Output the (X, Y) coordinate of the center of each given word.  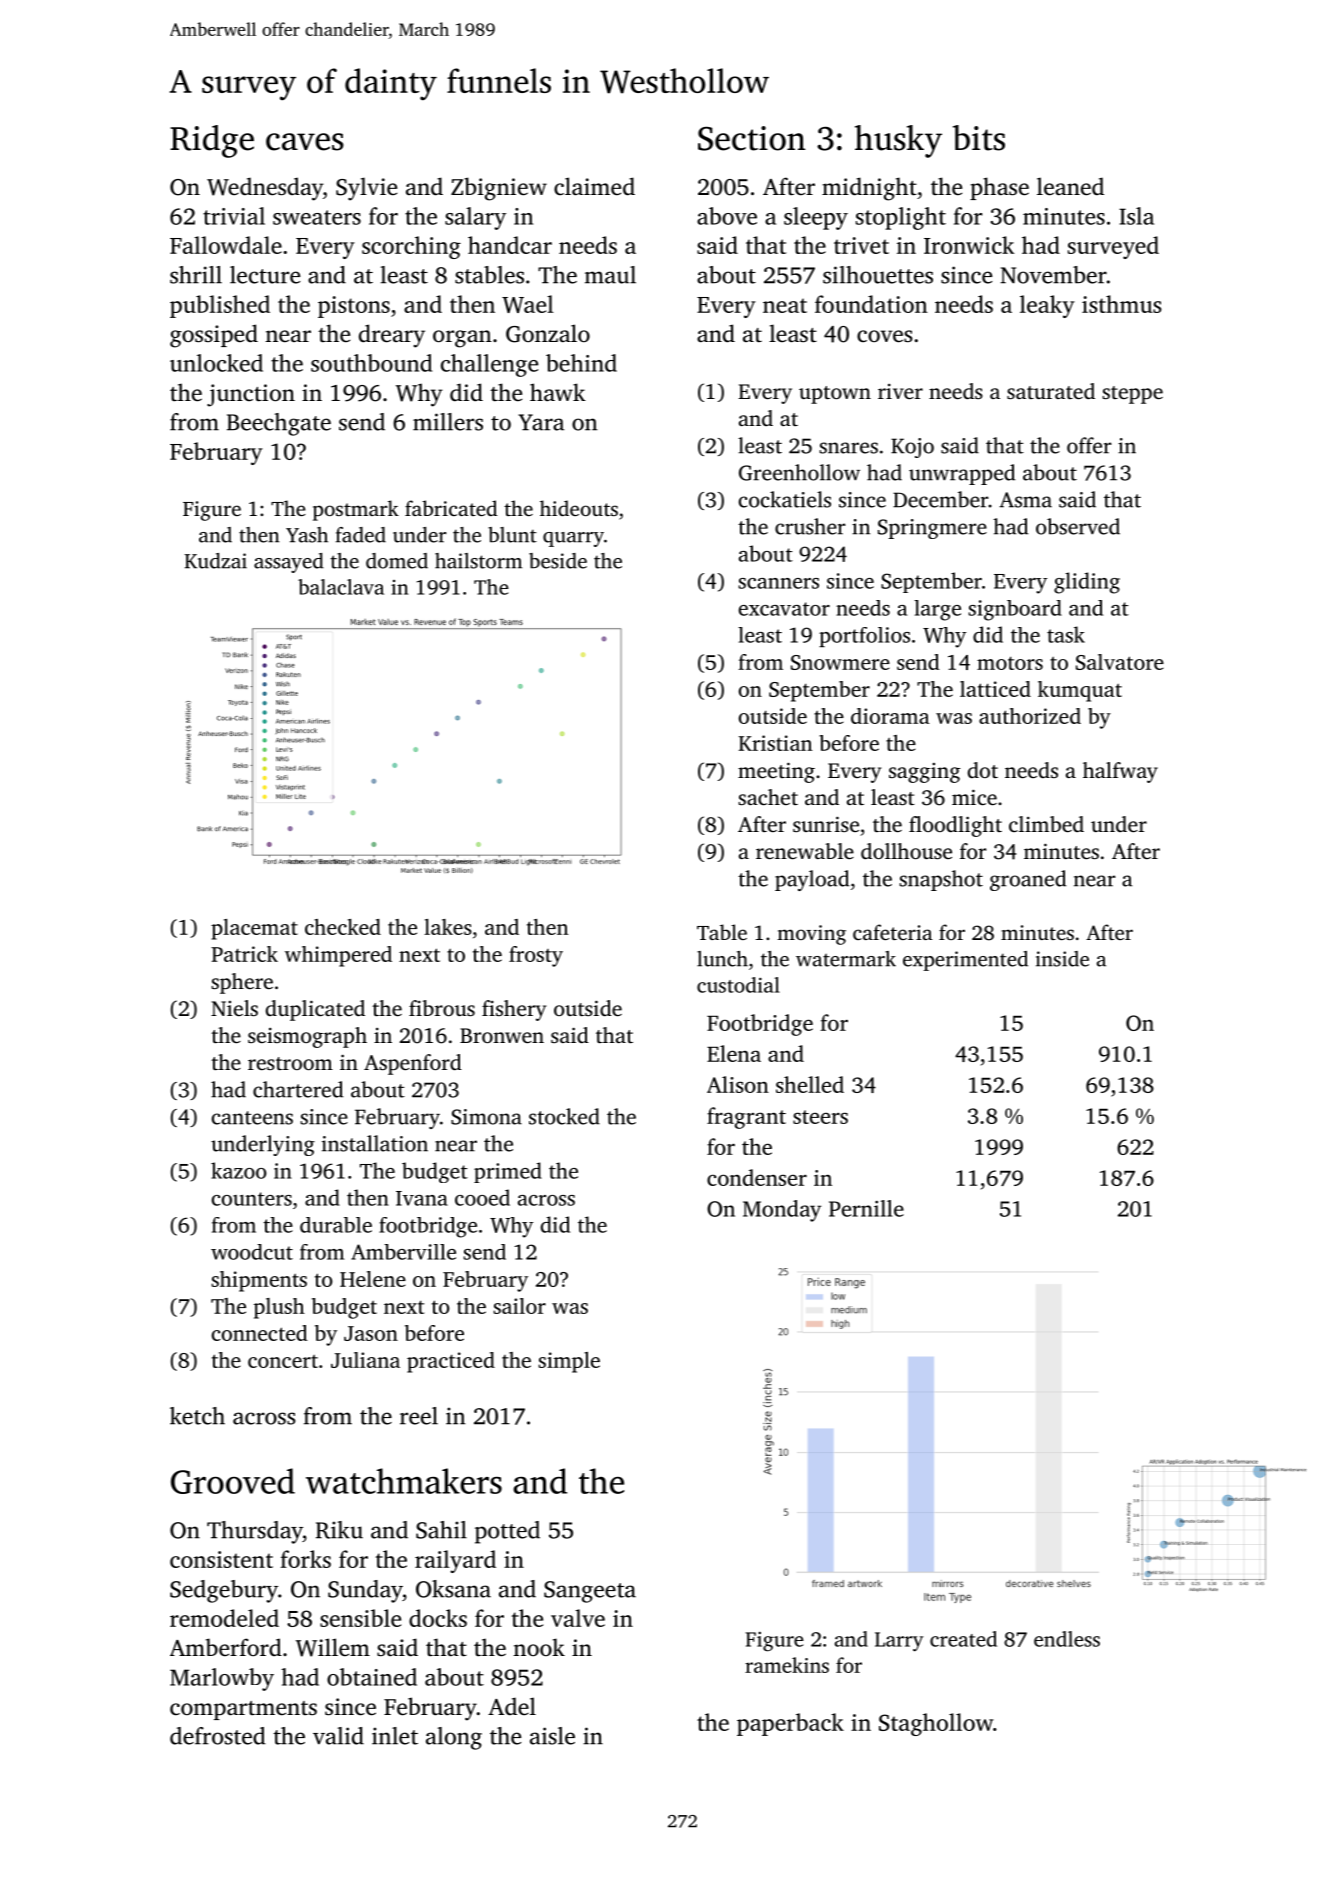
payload (812, 880)
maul (610, 275)
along (454, 1738)
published (220, 306)
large (937, 610)
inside (1062, 959)
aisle (552, 1736)
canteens (252, 1118)
